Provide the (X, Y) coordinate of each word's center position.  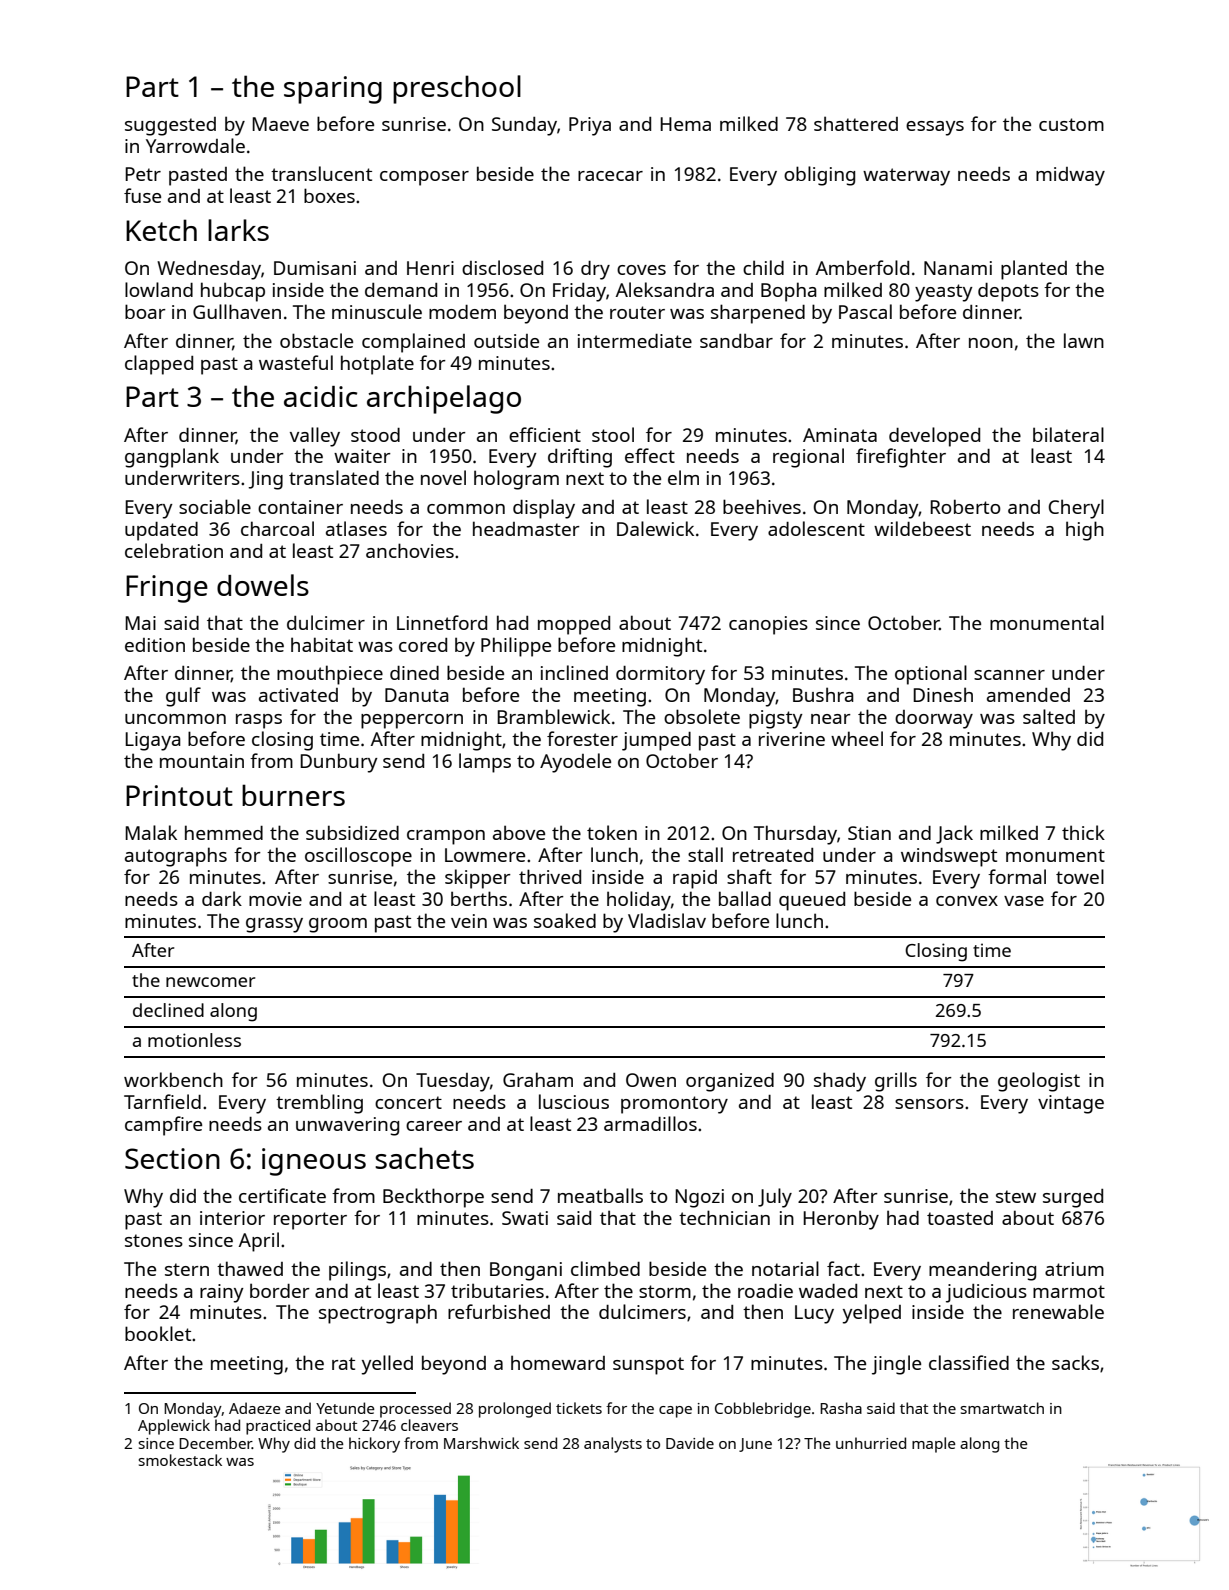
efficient (545, 434)
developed (934, 437)
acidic (320, 396)
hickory (374, 1445)
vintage (1071, 1104)
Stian (869, 833)
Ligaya (153, 741)
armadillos (650, 1123)
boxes (329, 195)
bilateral (1068, 434)
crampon (446, 837)
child (763, 267)
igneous (314, 1162)
